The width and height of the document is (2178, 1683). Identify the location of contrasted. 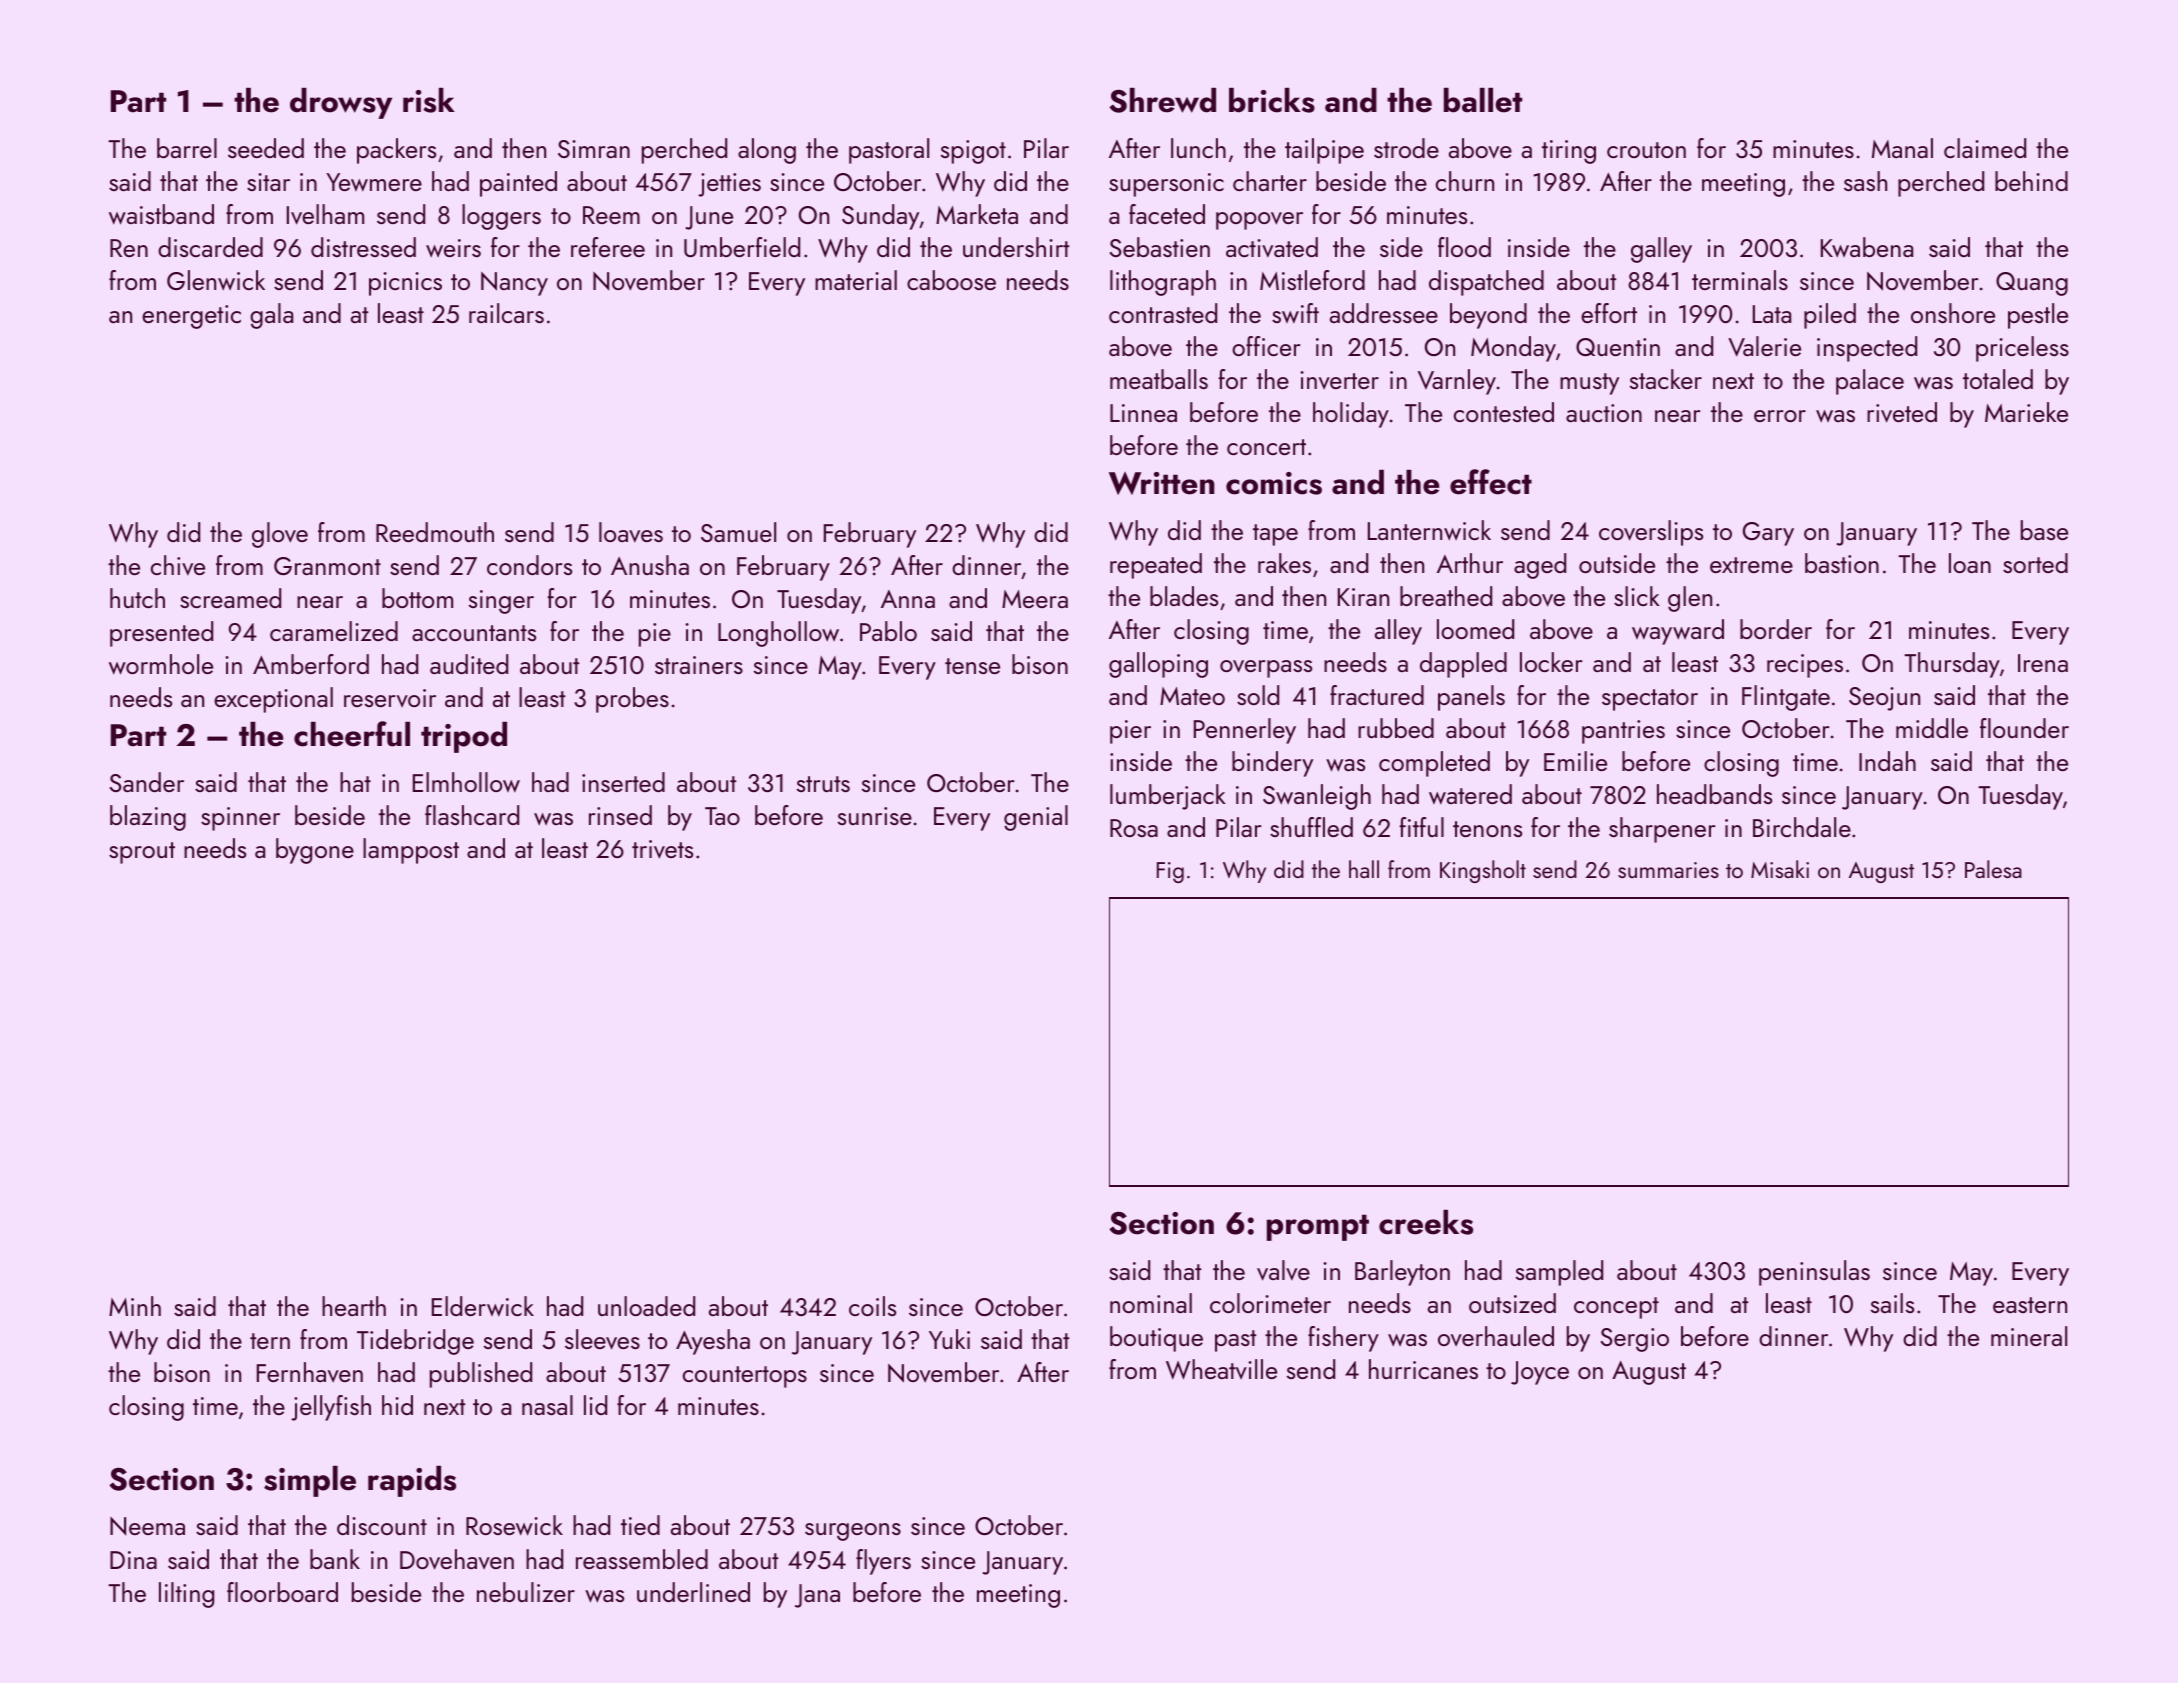
(1163, 313).
